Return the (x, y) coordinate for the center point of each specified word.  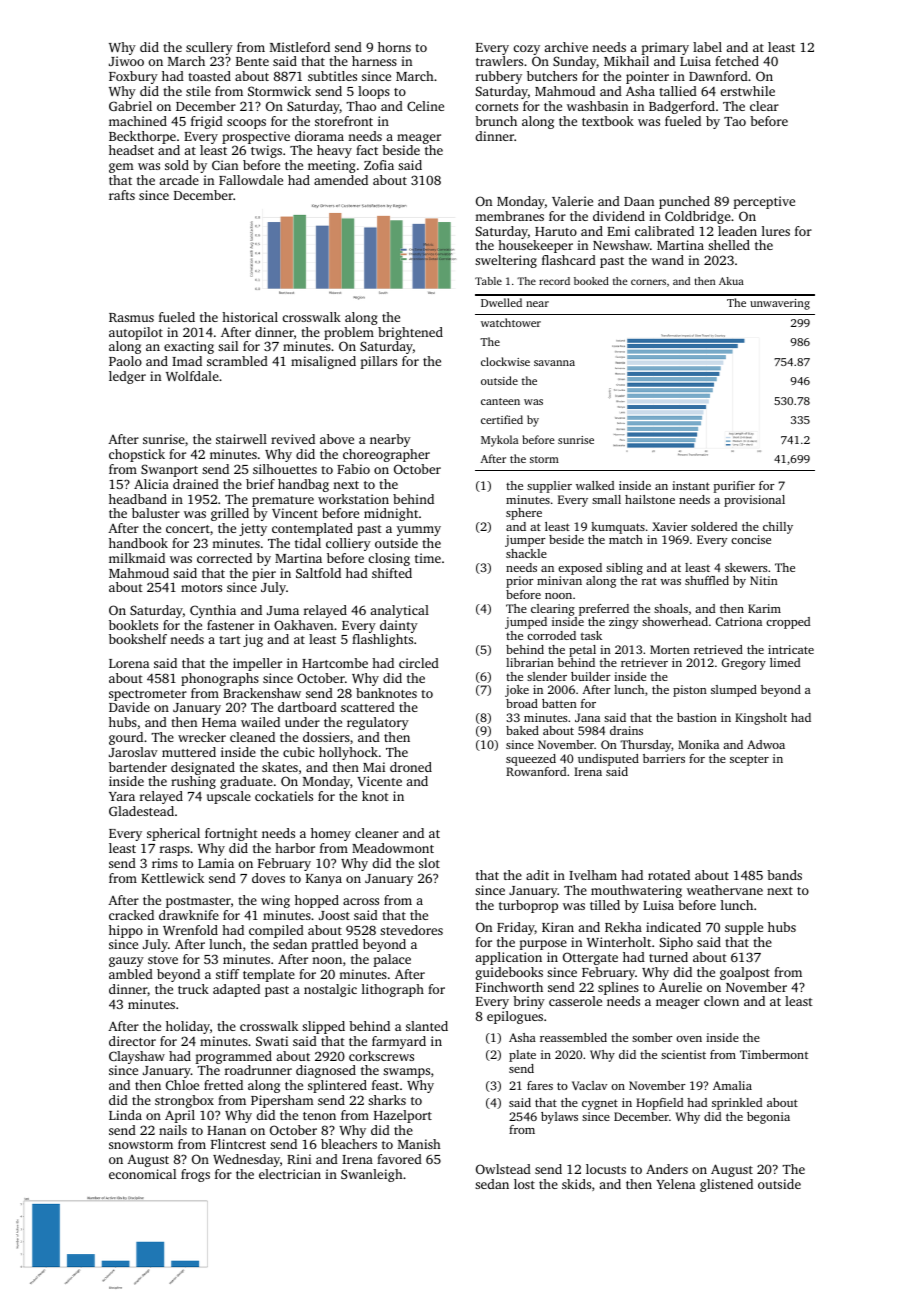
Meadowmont (393, 848)
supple (744, 928)
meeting (332, 166)
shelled (729, 245)
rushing (193, 782)
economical (142, 1174)
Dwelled (501, 302)
